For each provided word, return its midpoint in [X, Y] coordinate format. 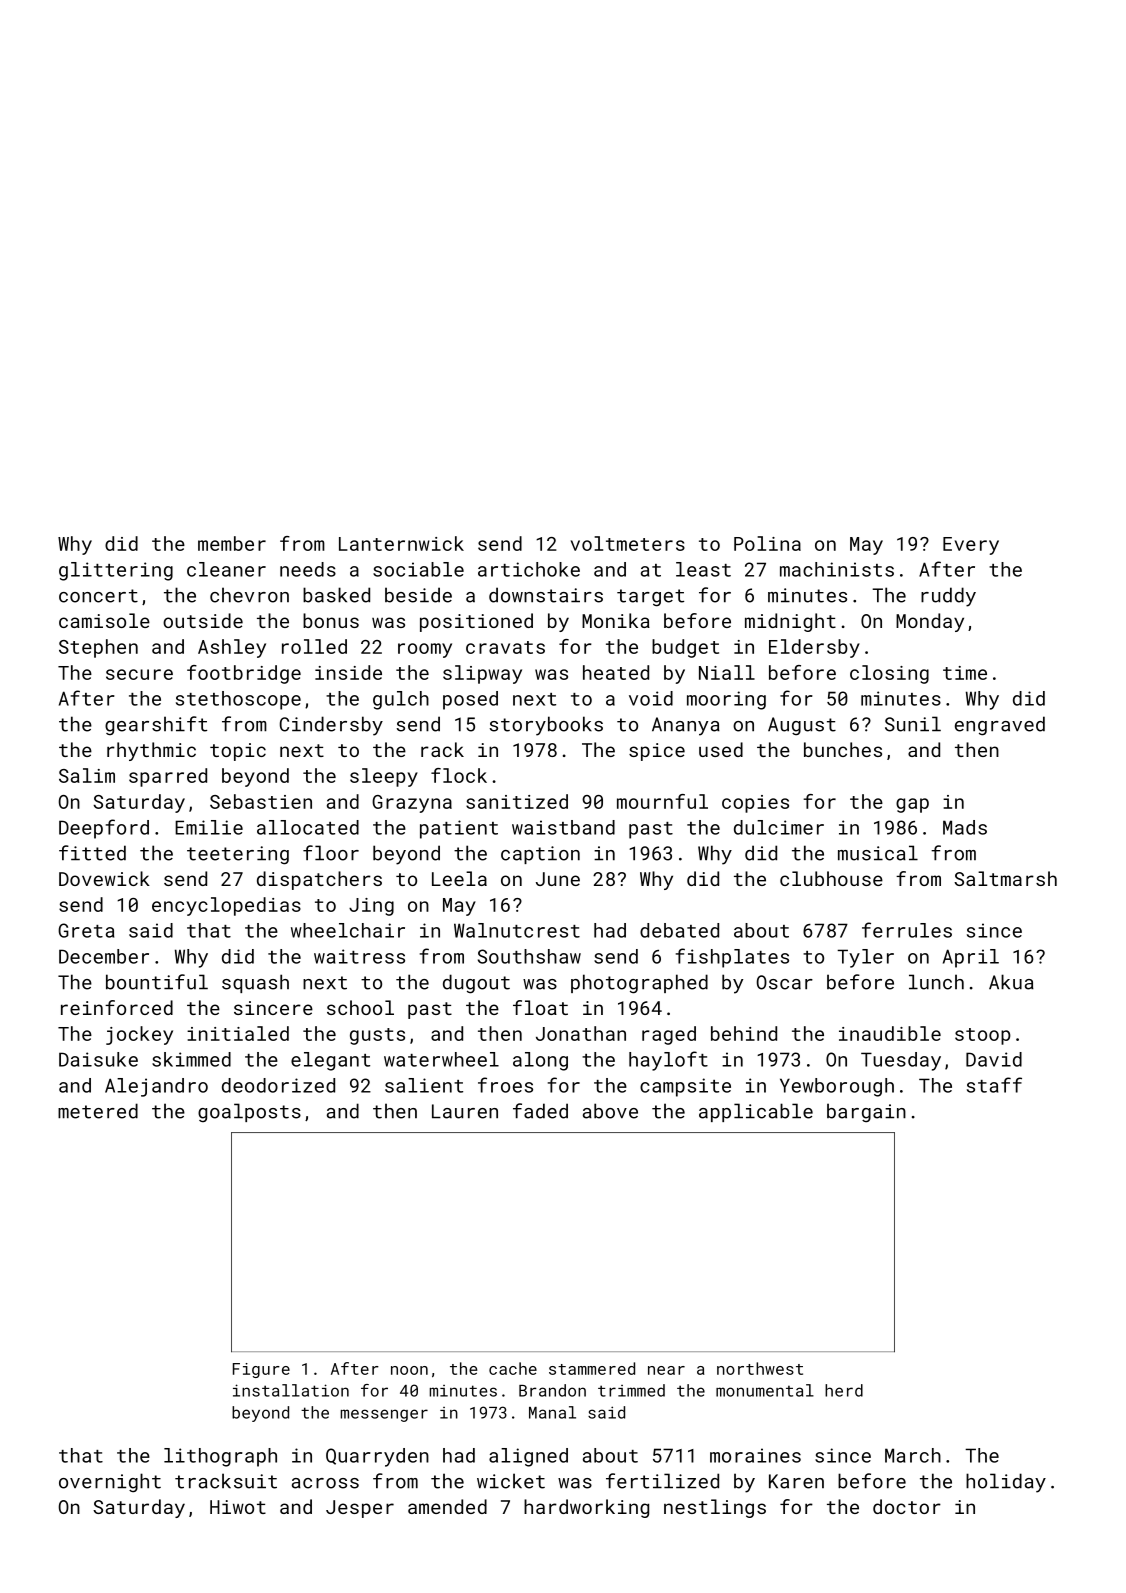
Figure [261, 1370]
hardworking [586, 1508]
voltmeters [628, 543]
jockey [139, 1035]
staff [994, 1085]
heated [616, 672]
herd [844, 1390]
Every [971, 546]
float [540, 1007]
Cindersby [331, 726]
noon [409, 1370]
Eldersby [814, 648]
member [232, 543]
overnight [110, 1483]
